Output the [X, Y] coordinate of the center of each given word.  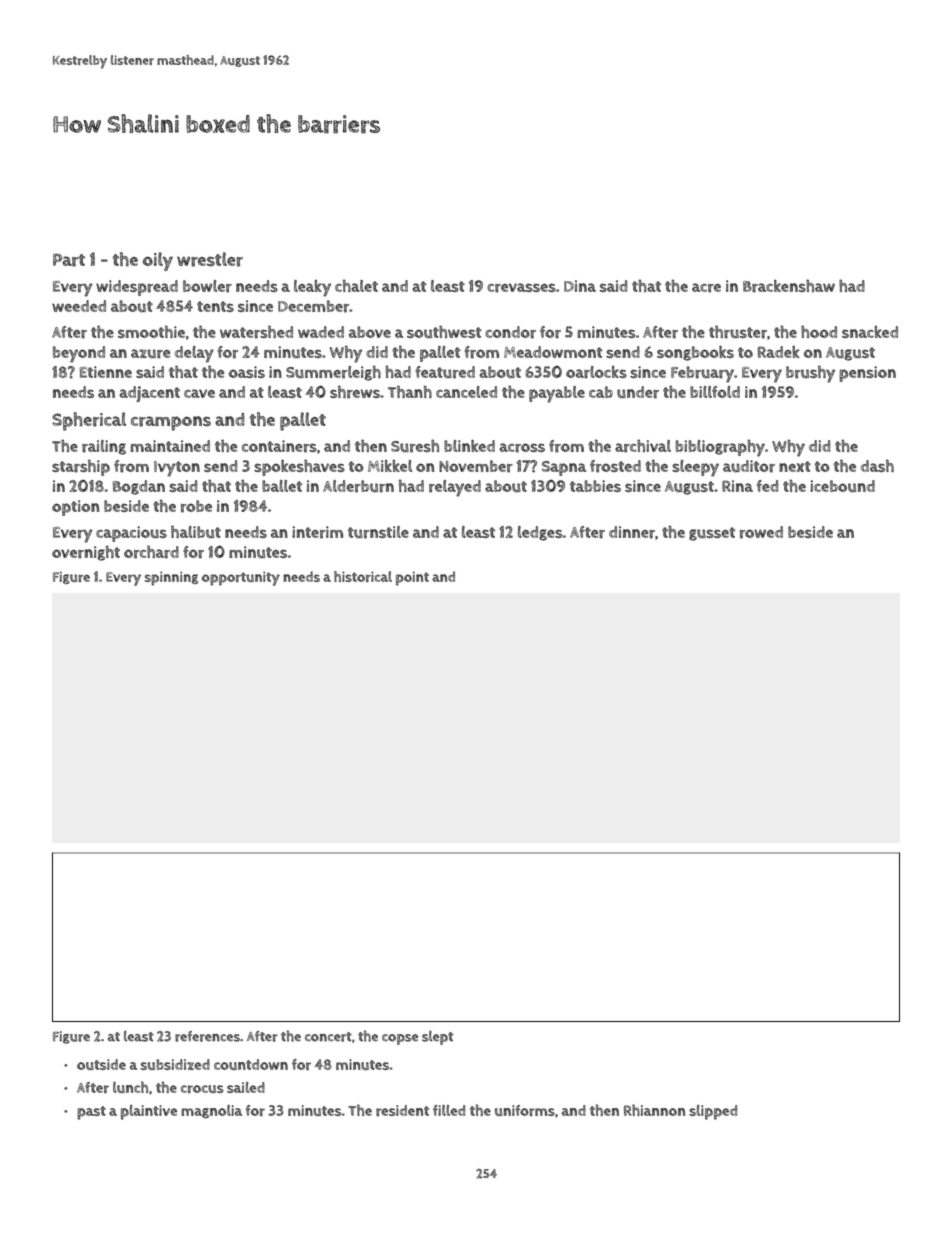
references [207, 1036]
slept [437, 1038]
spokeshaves [299, 467]
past [91, 1113]
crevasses [521, 288]
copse [400, 1039]
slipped [713, 1112]
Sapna [564, 468]
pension [867, 374]
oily [158, 261]
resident [402, 1110]
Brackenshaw [789, 286]
